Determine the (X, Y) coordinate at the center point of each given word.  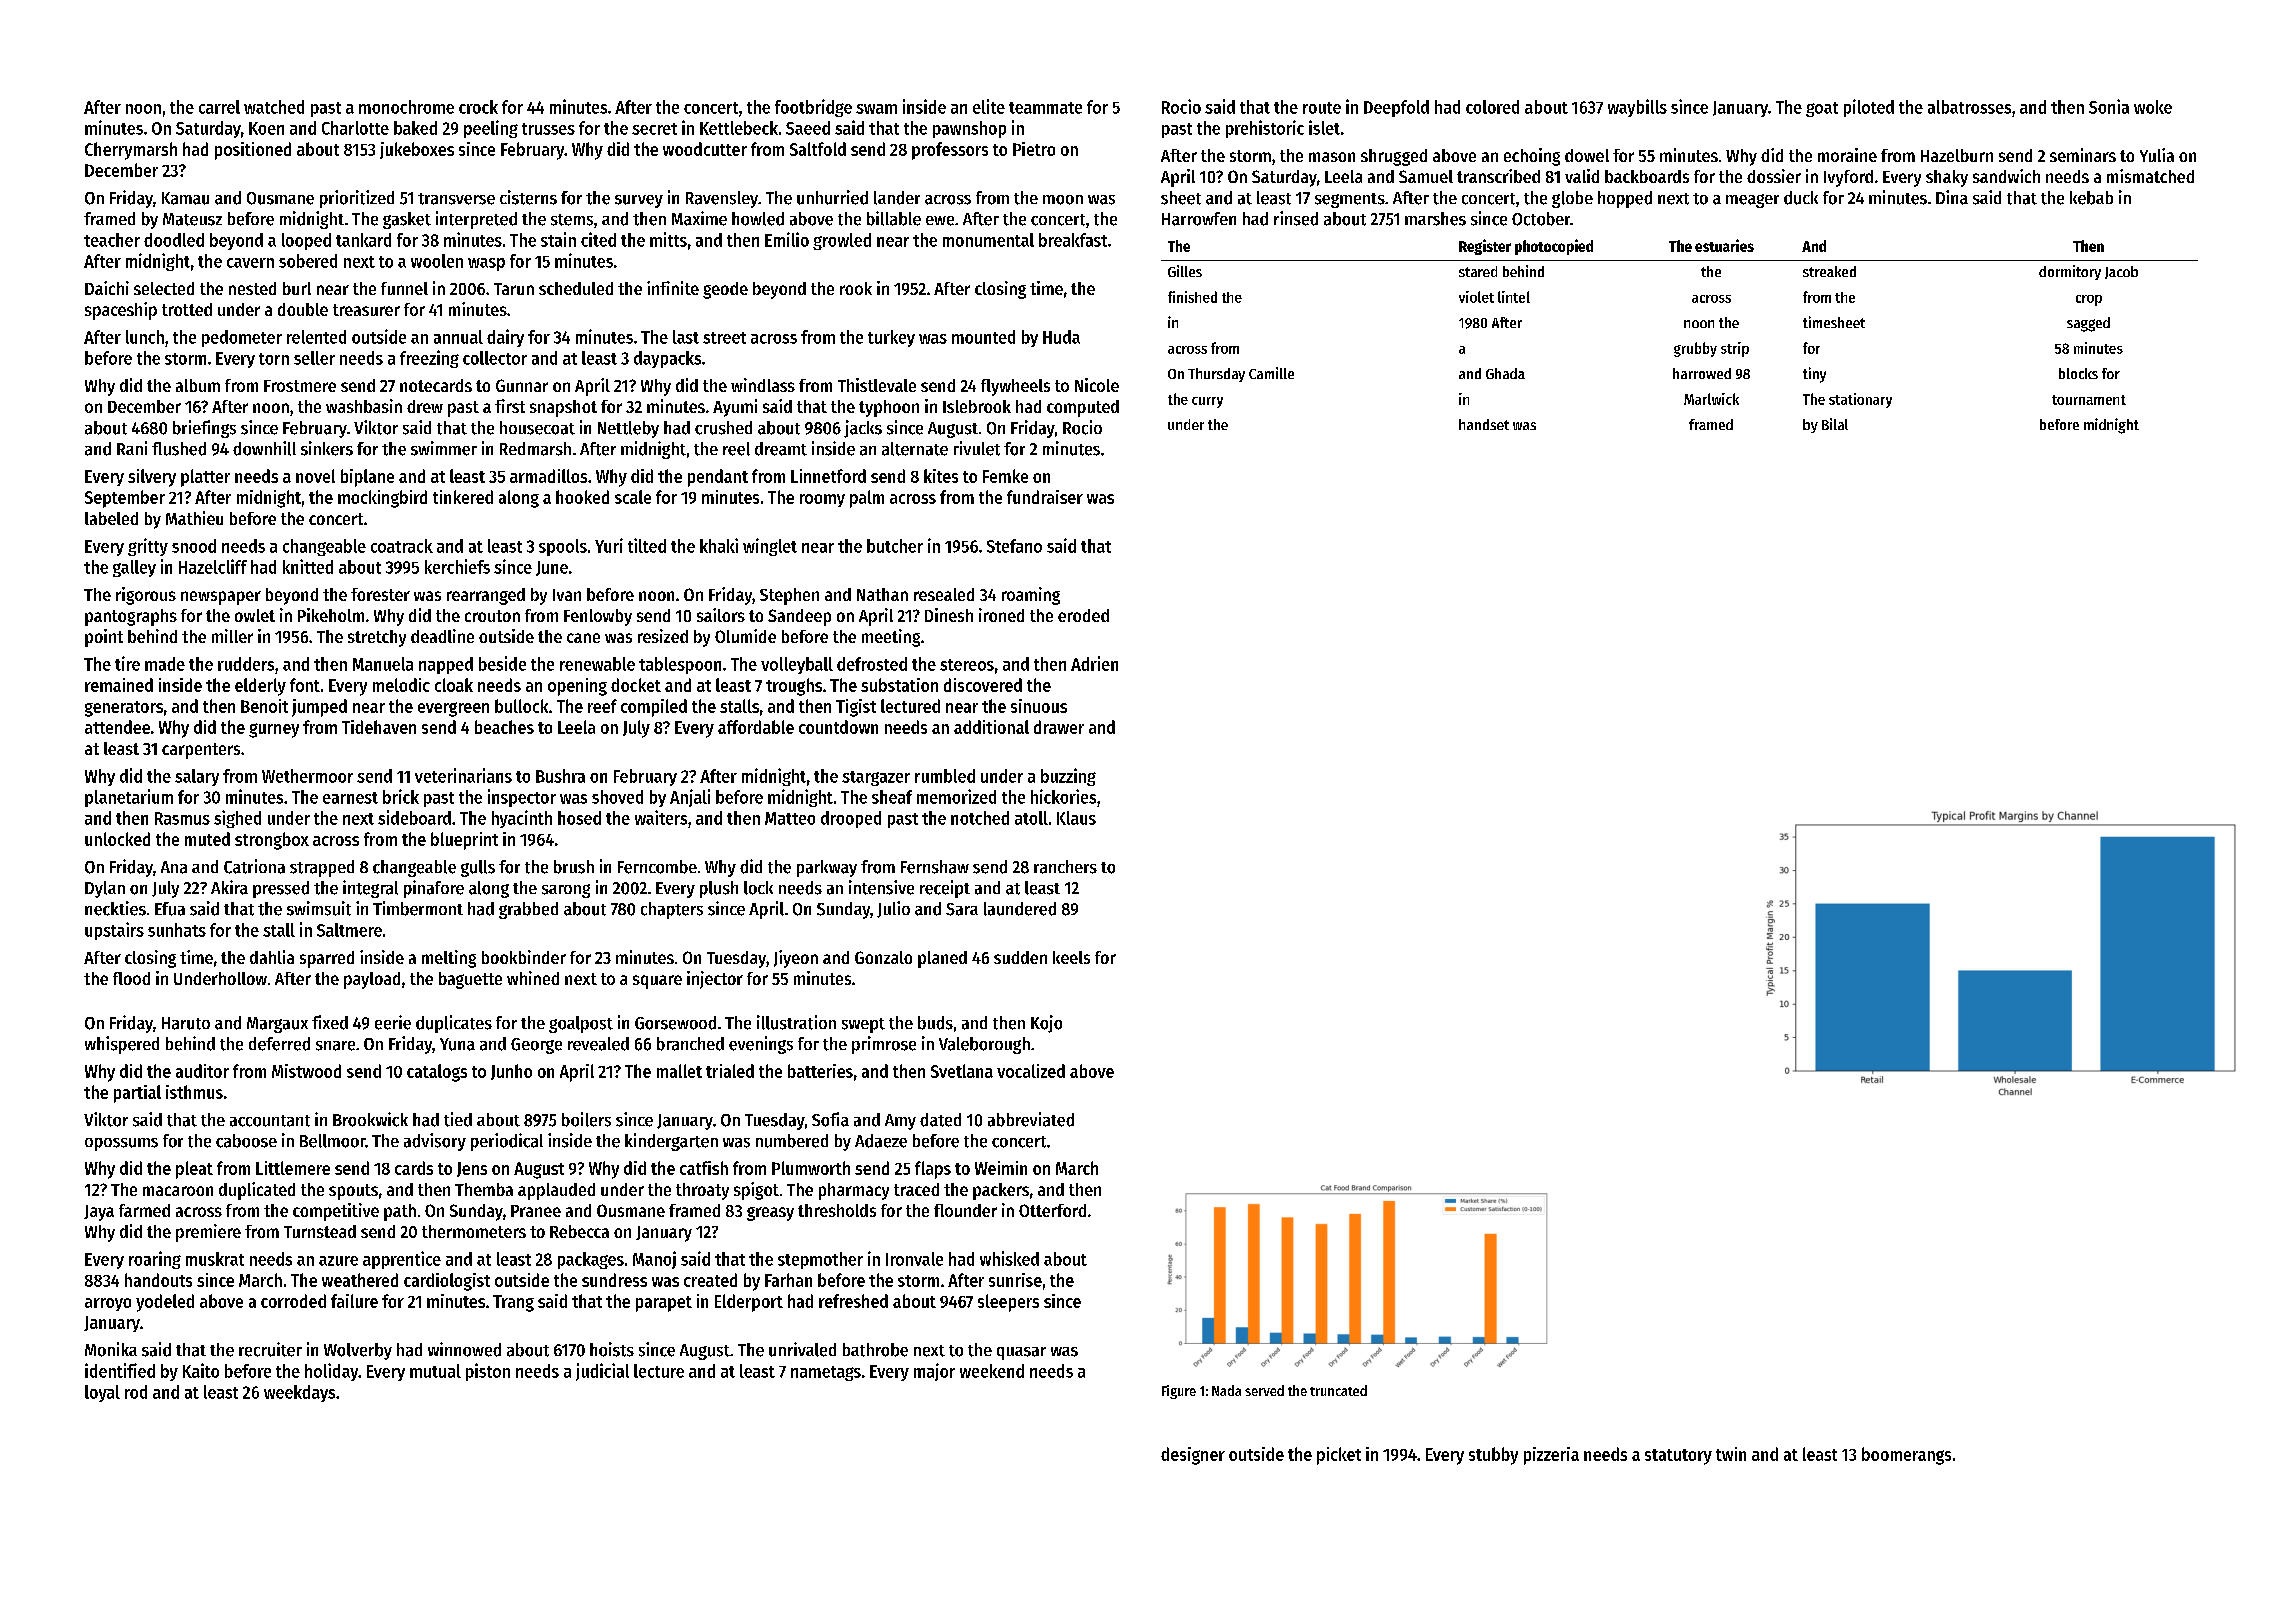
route (1322, 108)
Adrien (1094, 663)
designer (1193, 1456)
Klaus (1076, 818)
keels (1071, 957)
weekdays (299, 1393)
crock (478, 107)
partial (137, 1094)
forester (380, 594)
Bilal (1835, 424)
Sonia (2109, 106)
